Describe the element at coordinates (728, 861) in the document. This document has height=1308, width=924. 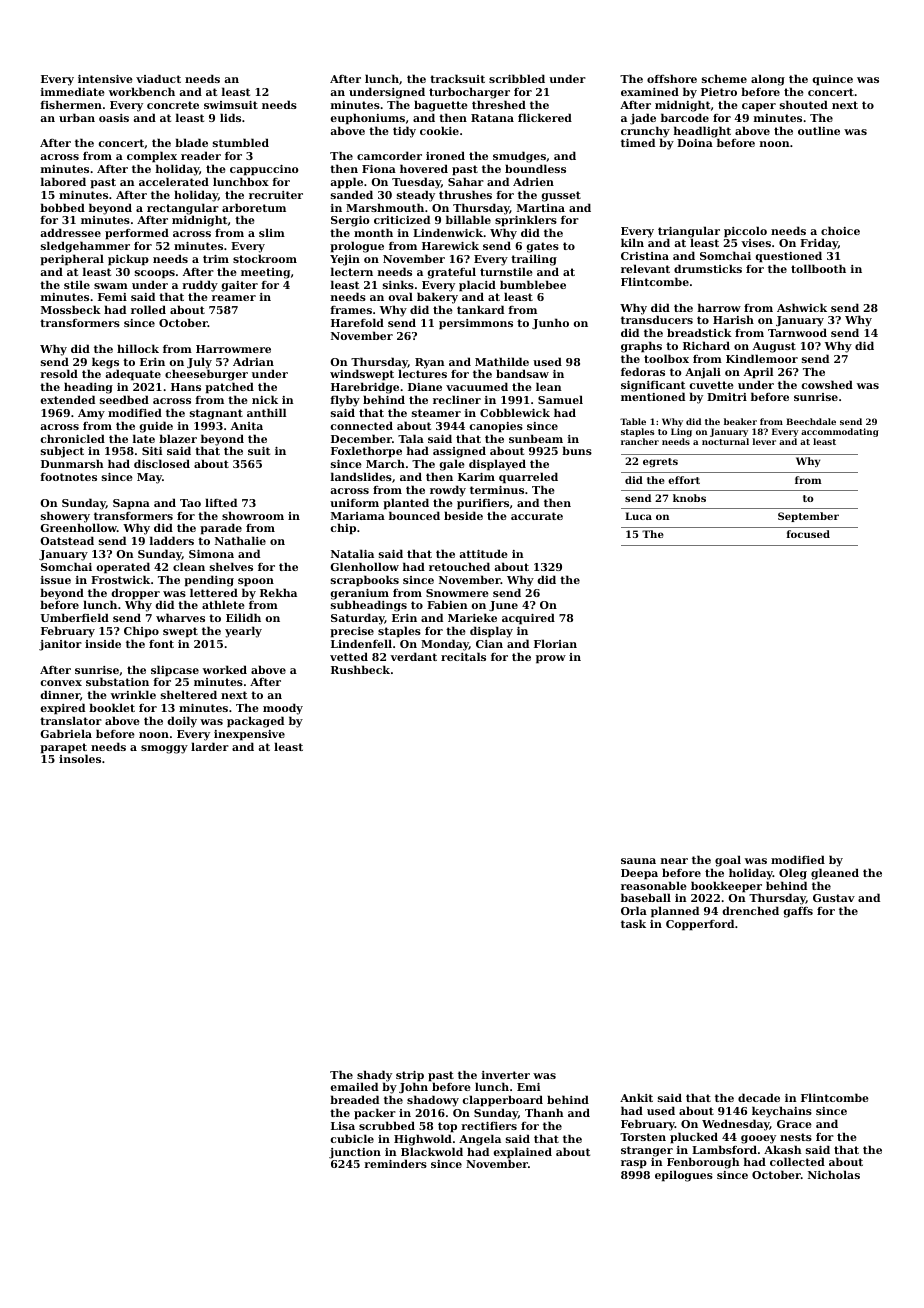
I see `goal` at that location.
